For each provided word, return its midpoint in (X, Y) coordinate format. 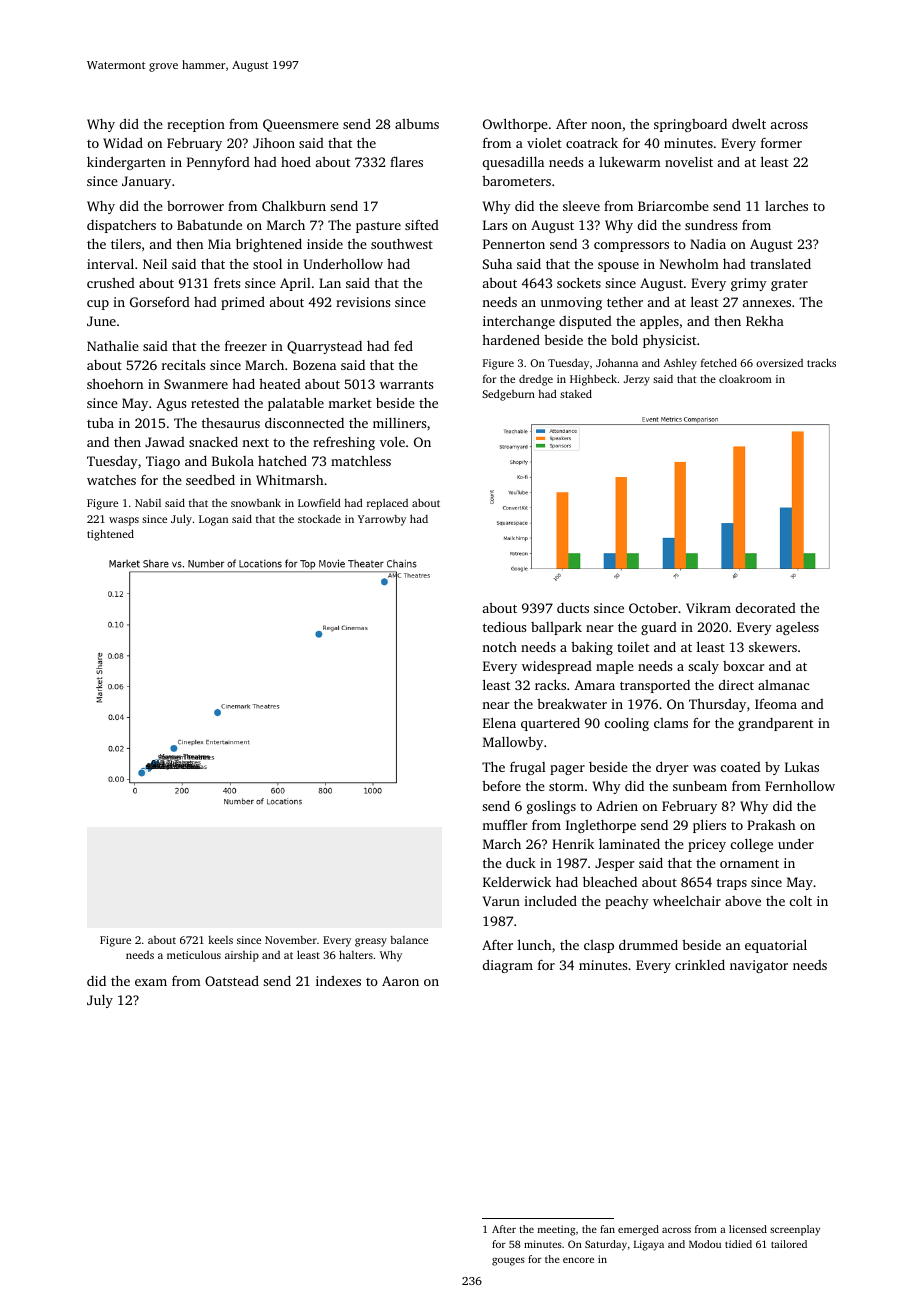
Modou (705, 1244)
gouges (508, 1261)
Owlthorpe (515, 125)
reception (196, 125)
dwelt (749, 123)
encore (578, 1260)
